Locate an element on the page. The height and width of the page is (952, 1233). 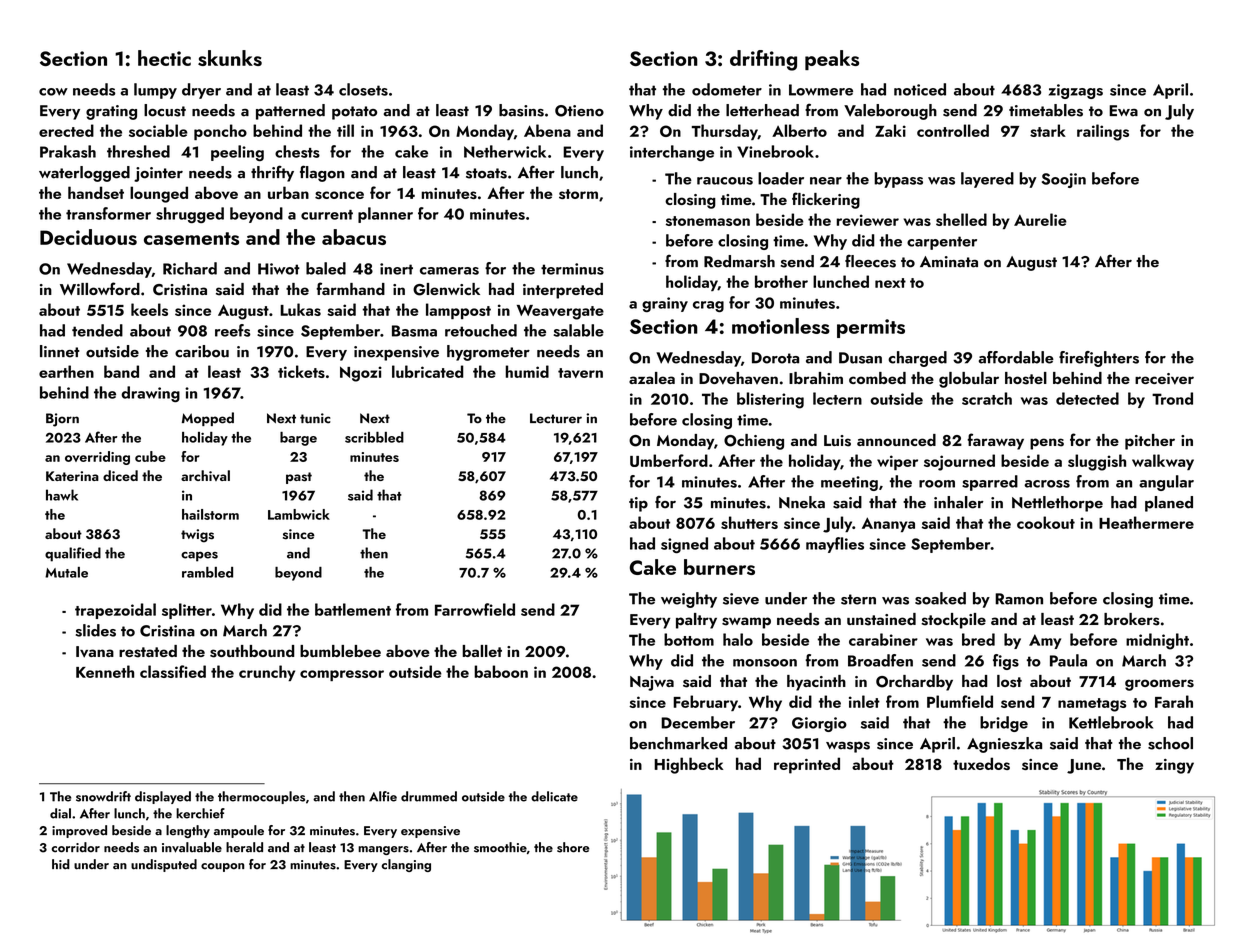
interchange is located at coordinates (672, 153).
